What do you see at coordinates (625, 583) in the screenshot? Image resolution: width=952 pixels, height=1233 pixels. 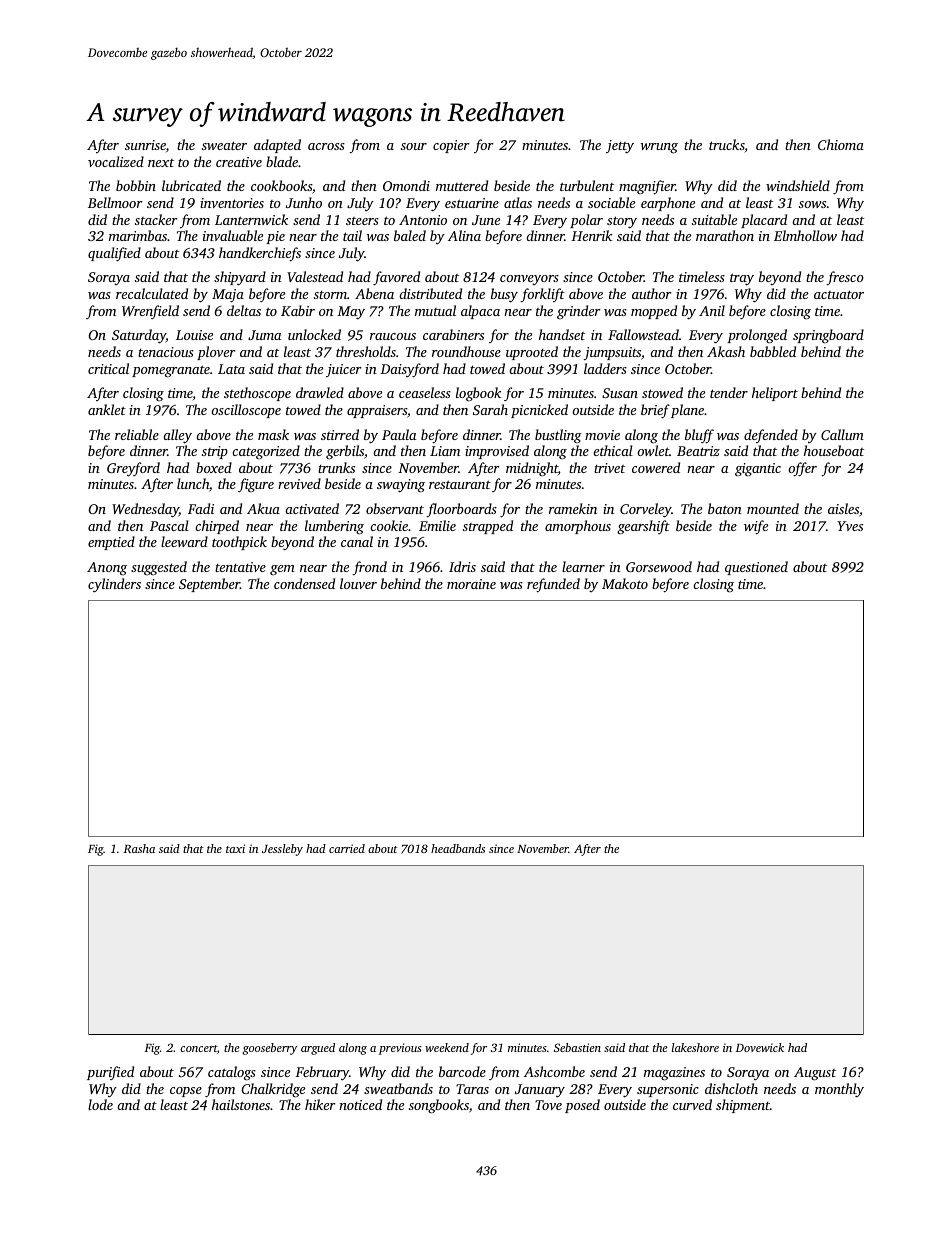 I see `Makoto` at bounding box center [625, 583].
